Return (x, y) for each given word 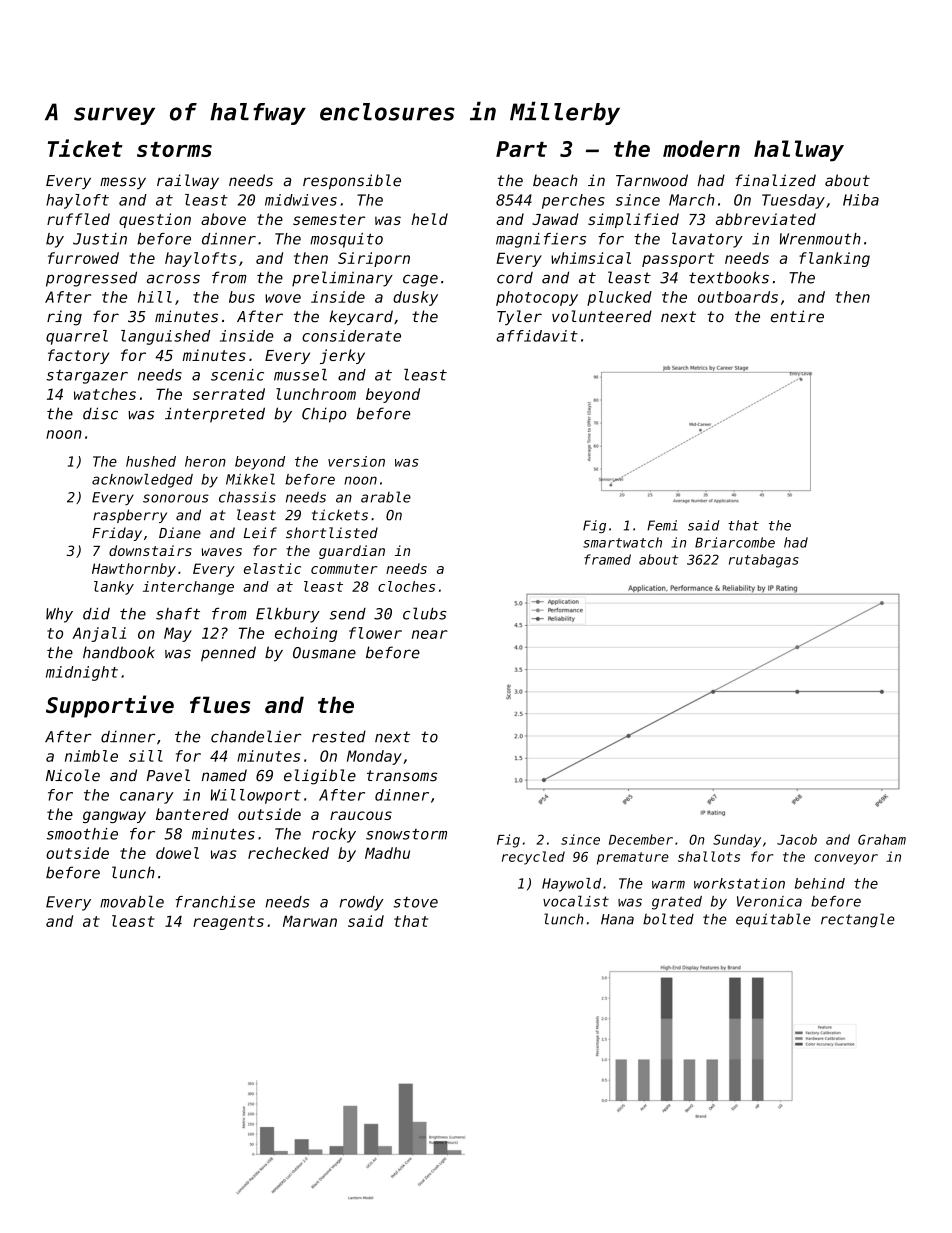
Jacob (797, 839)
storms (174, 149)
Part (521, 149)
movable (132, 902)
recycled (533, 858)
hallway (799, 151)
